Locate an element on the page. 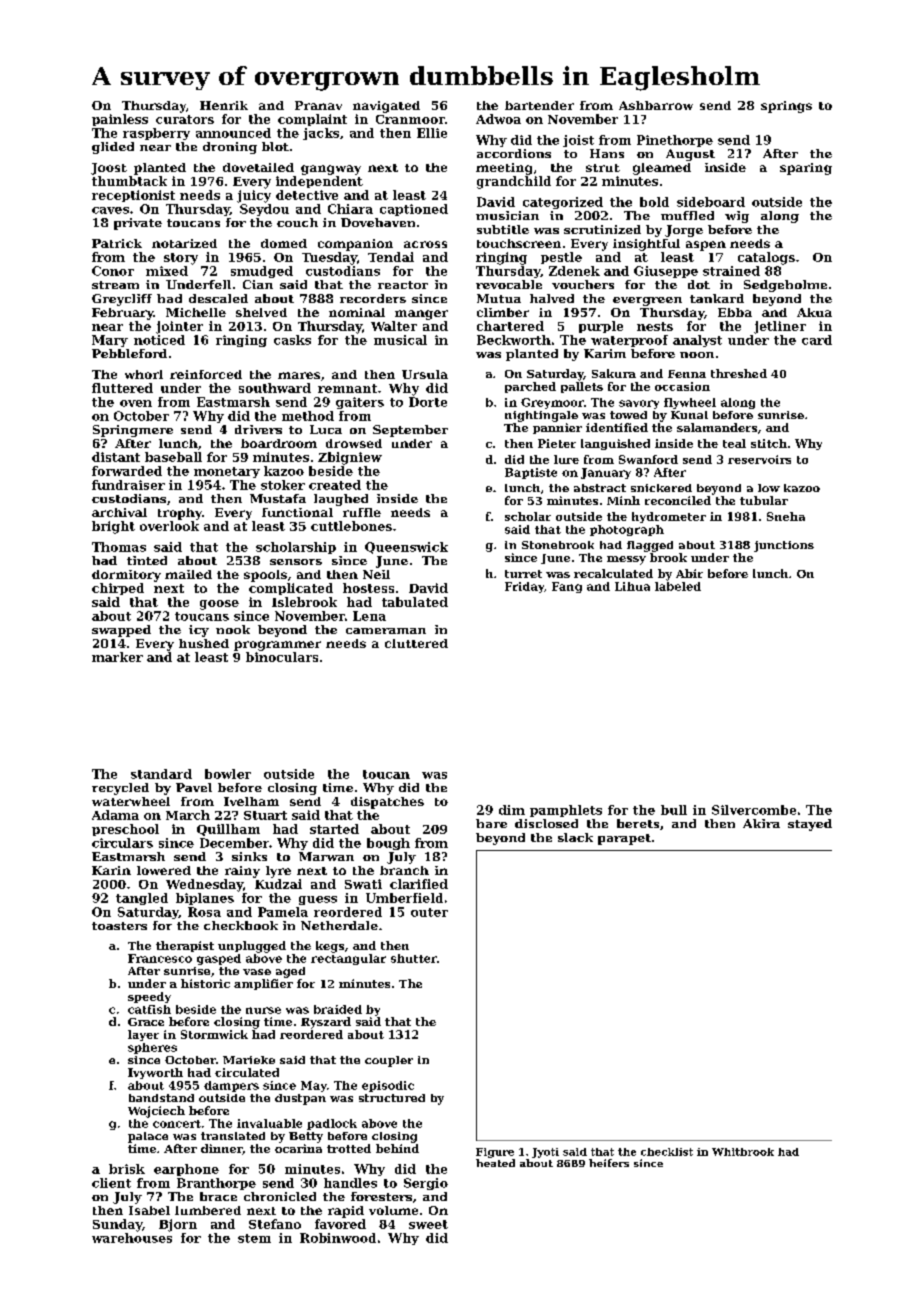  Wojciech is located at coordinates (156, 1112).
